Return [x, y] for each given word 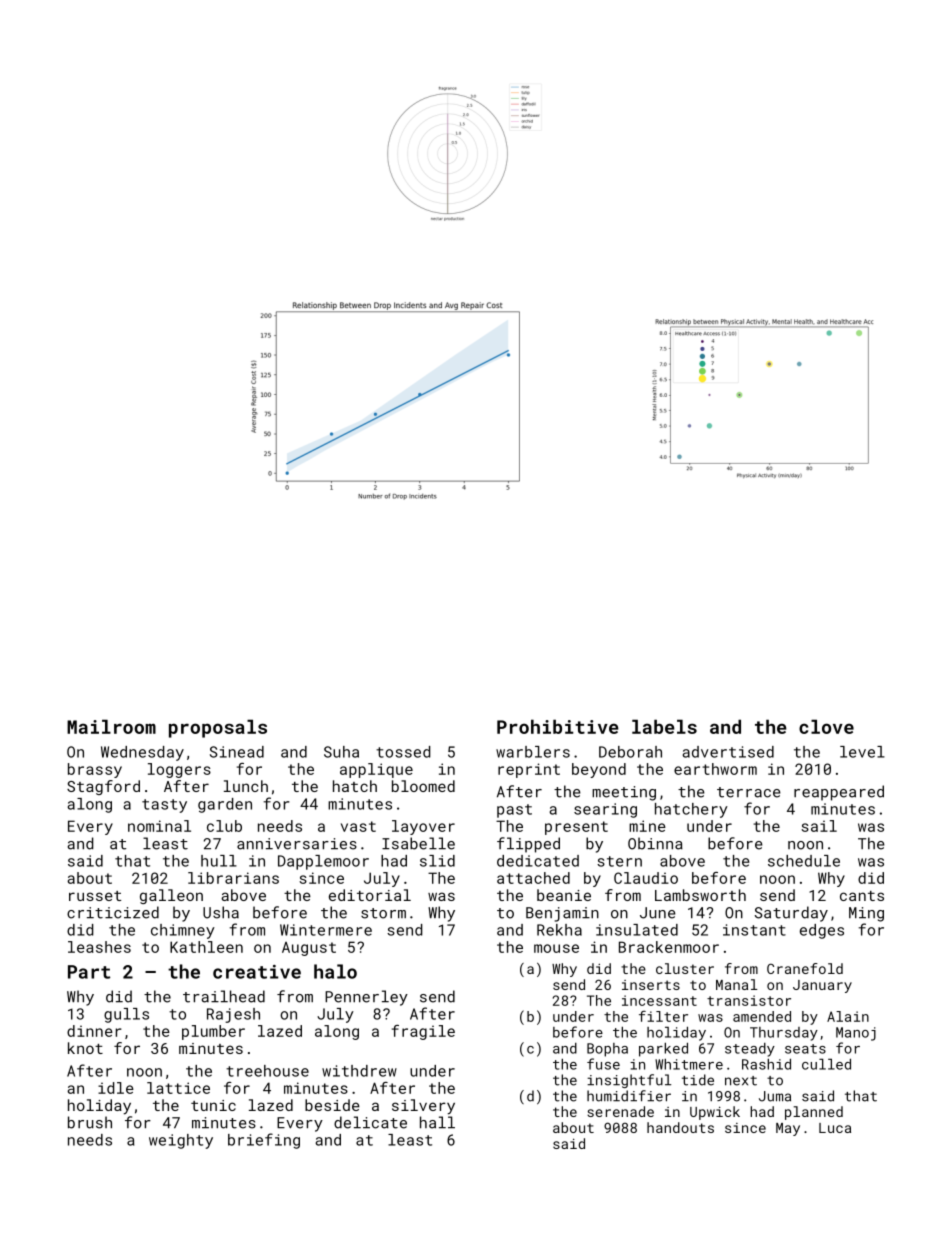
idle [116, 1088]
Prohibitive [558, 726]
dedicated [538, 861]
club [224, 826]
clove [826, 726]
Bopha [607, 1050]
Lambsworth [700, 895]
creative [257, 972]
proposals [218, 728]
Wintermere [326, 930]
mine [647, 826]
